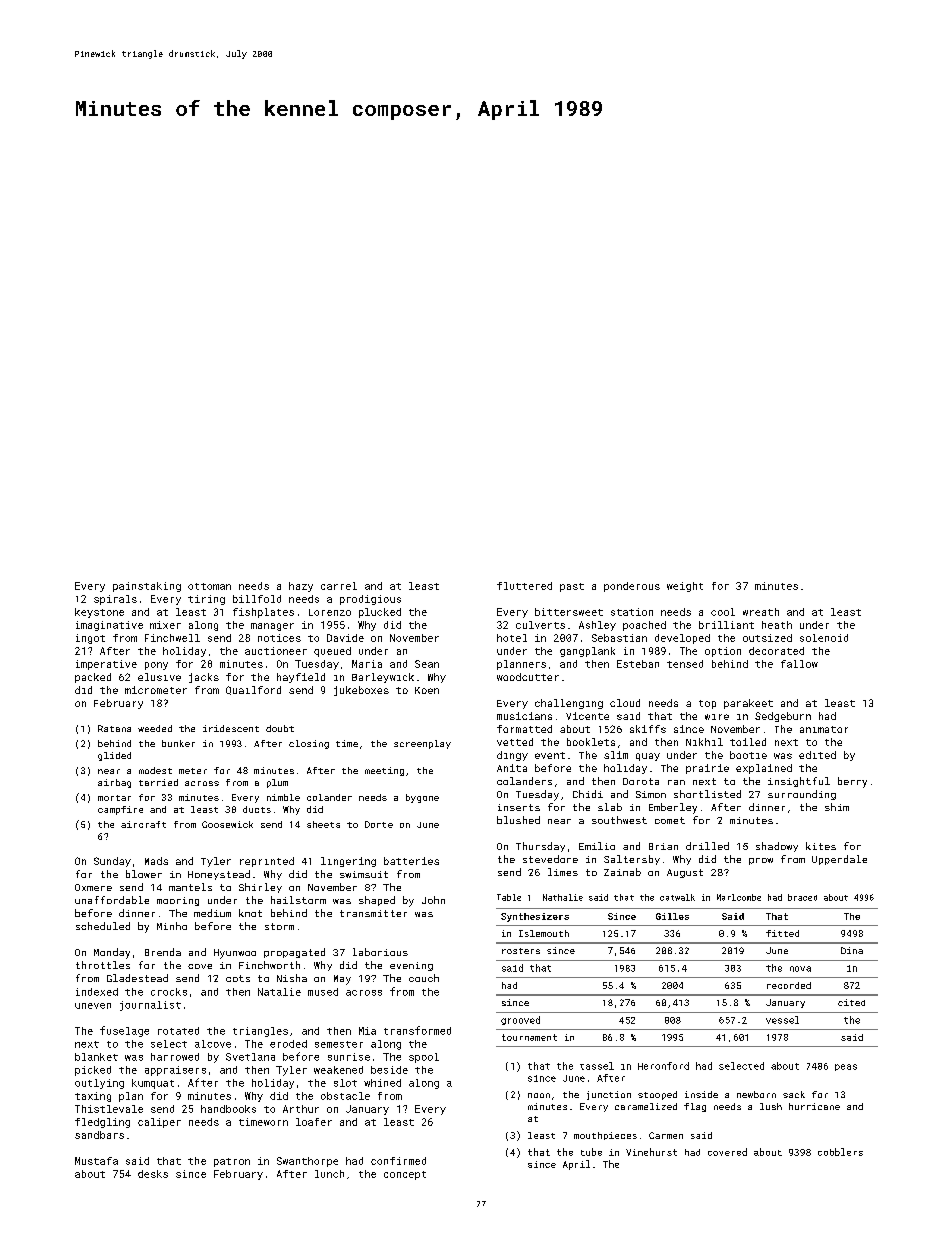 This document has height=1233, width=952. Describe the element at coordinates (756, 1094) in the document. I see `newborn` at that location.
